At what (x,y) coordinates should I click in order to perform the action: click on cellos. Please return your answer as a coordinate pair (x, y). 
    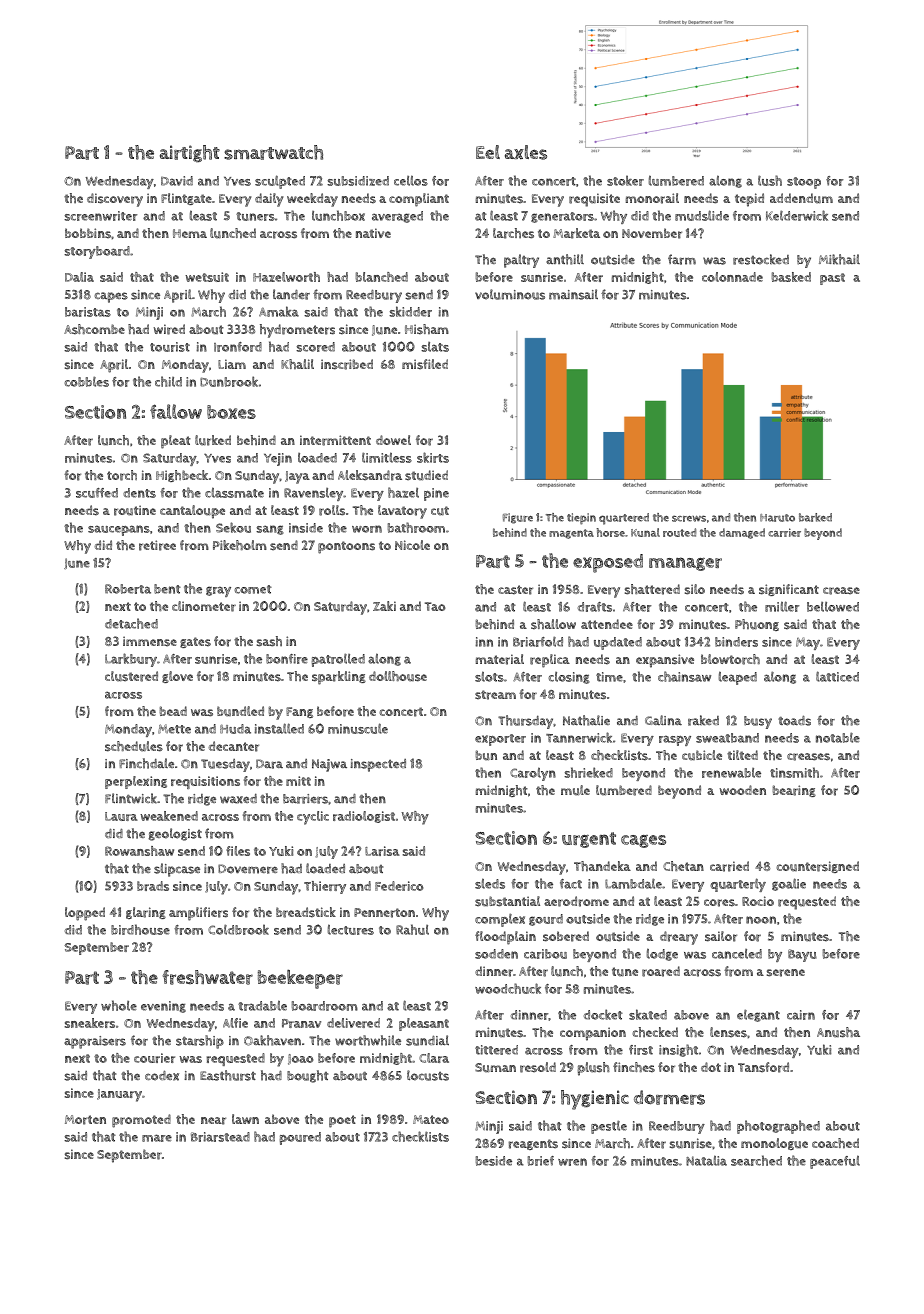
    Looking at the image, I should click on (411, 180).
